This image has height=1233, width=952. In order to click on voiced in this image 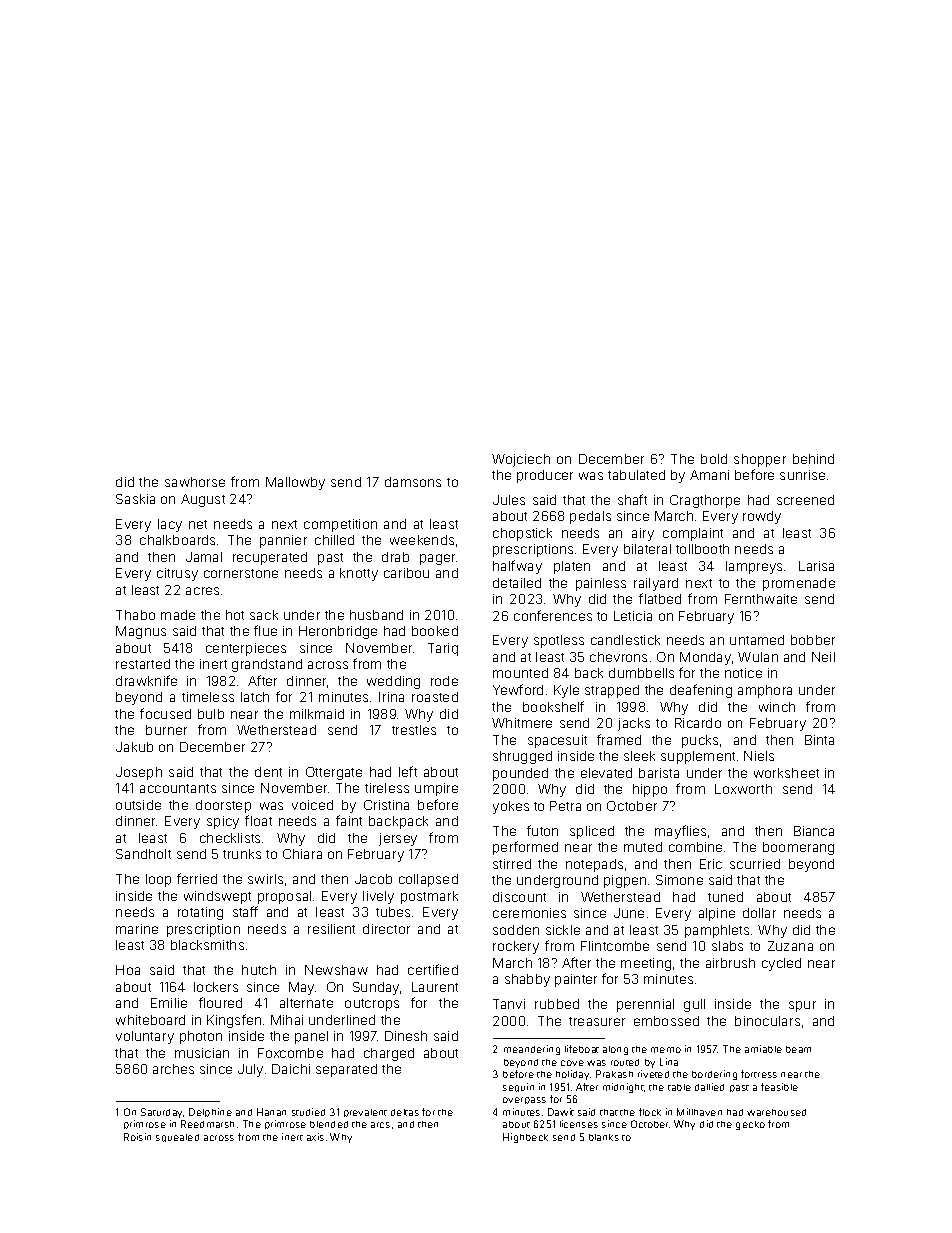, I will do `click(312, 805)`.
